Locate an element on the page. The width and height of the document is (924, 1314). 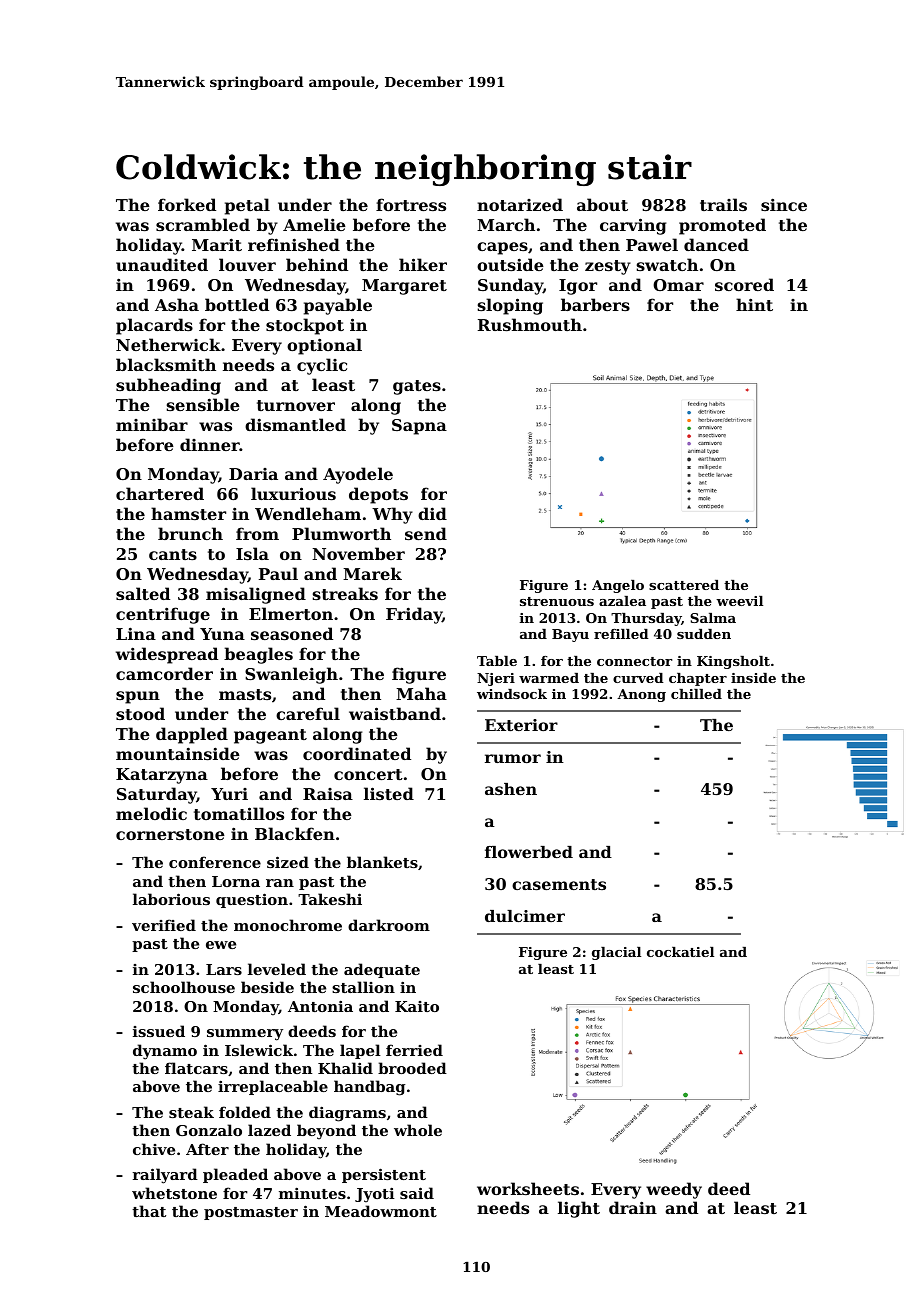
chilled is located at coordinates (696, 694).
